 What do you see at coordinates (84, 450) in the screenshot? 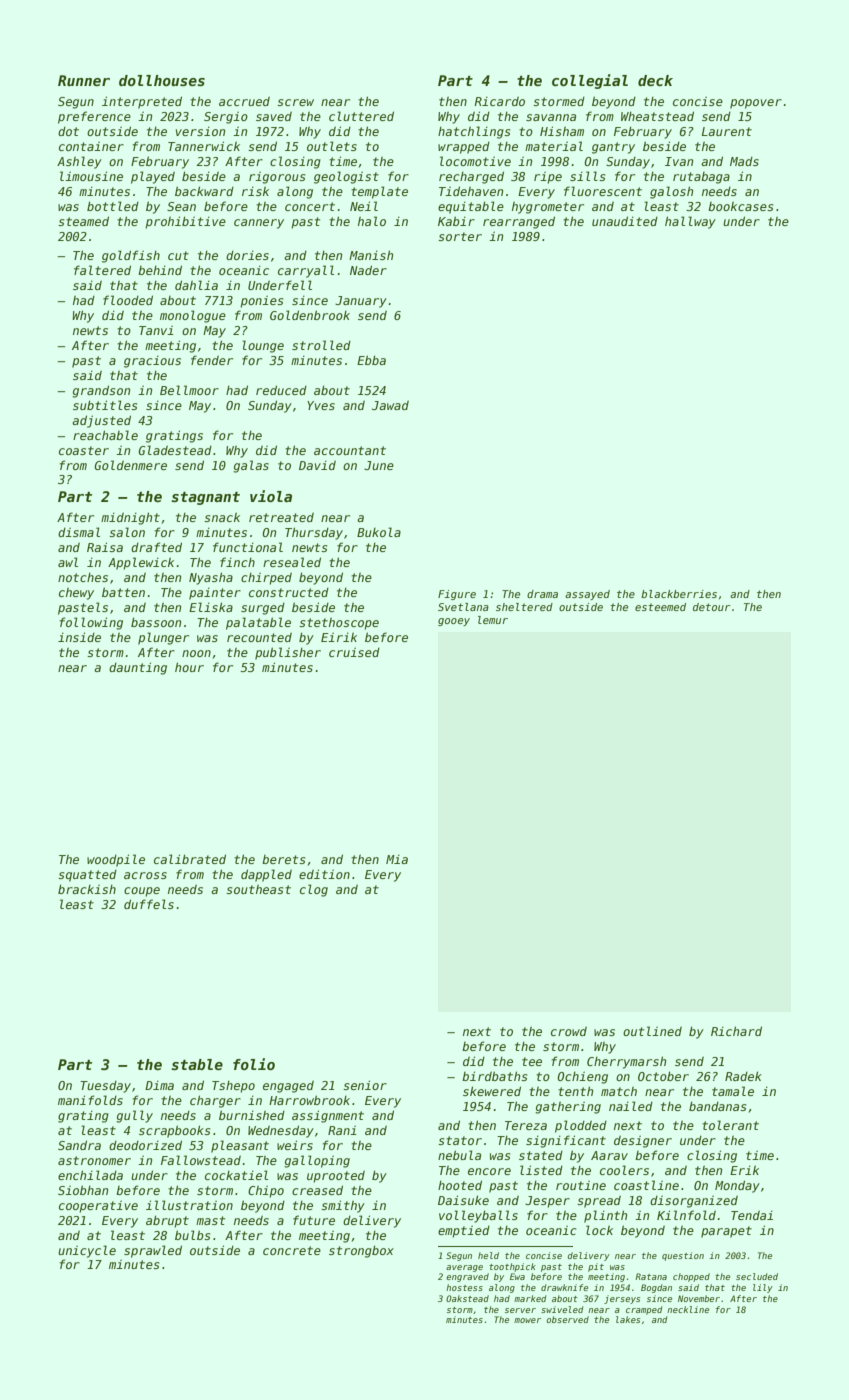
I see `coaster` at bounding box center [84, 450].
